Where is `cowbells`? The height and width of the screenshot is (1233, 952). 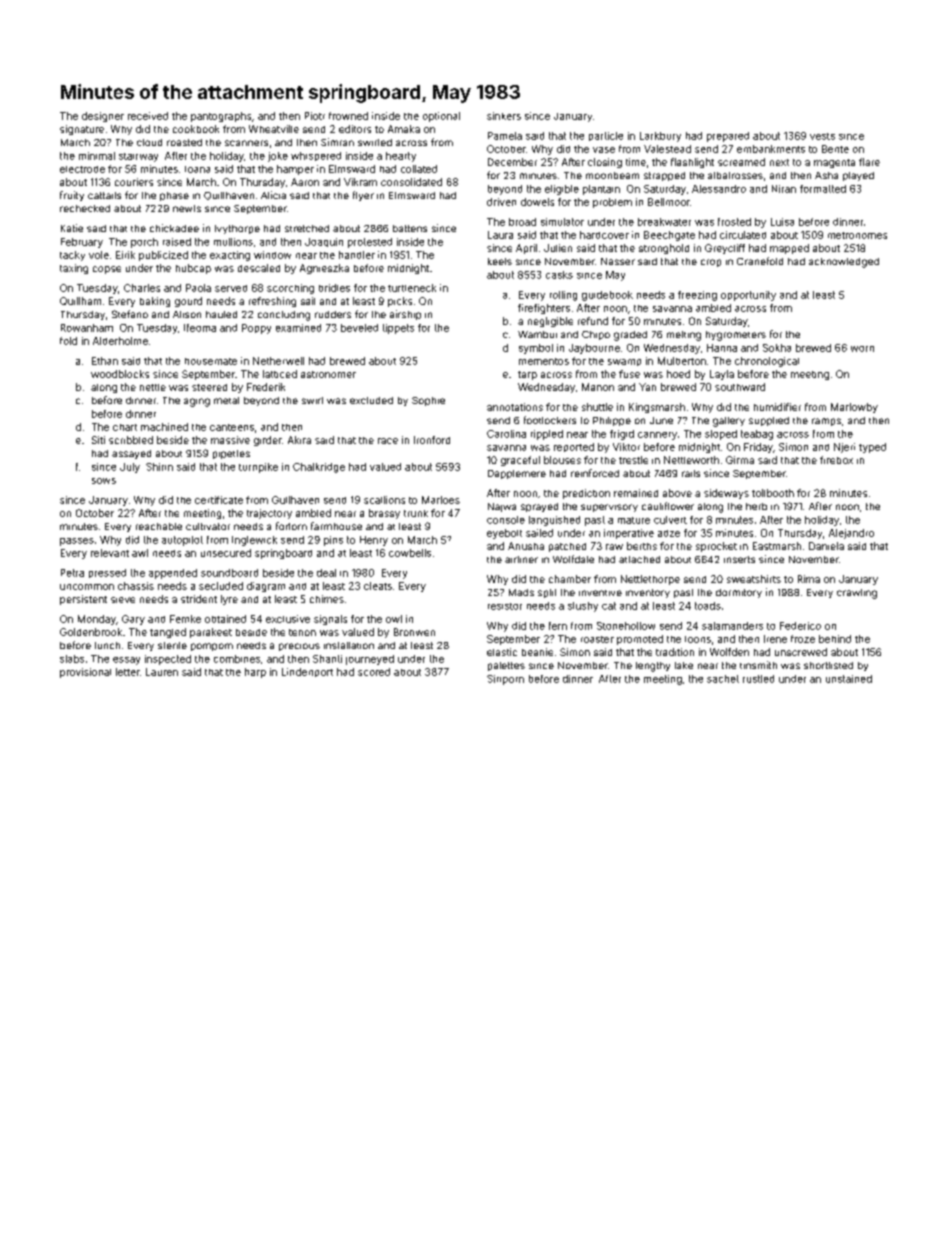 cowbells is located at coordinates (410, 553).
